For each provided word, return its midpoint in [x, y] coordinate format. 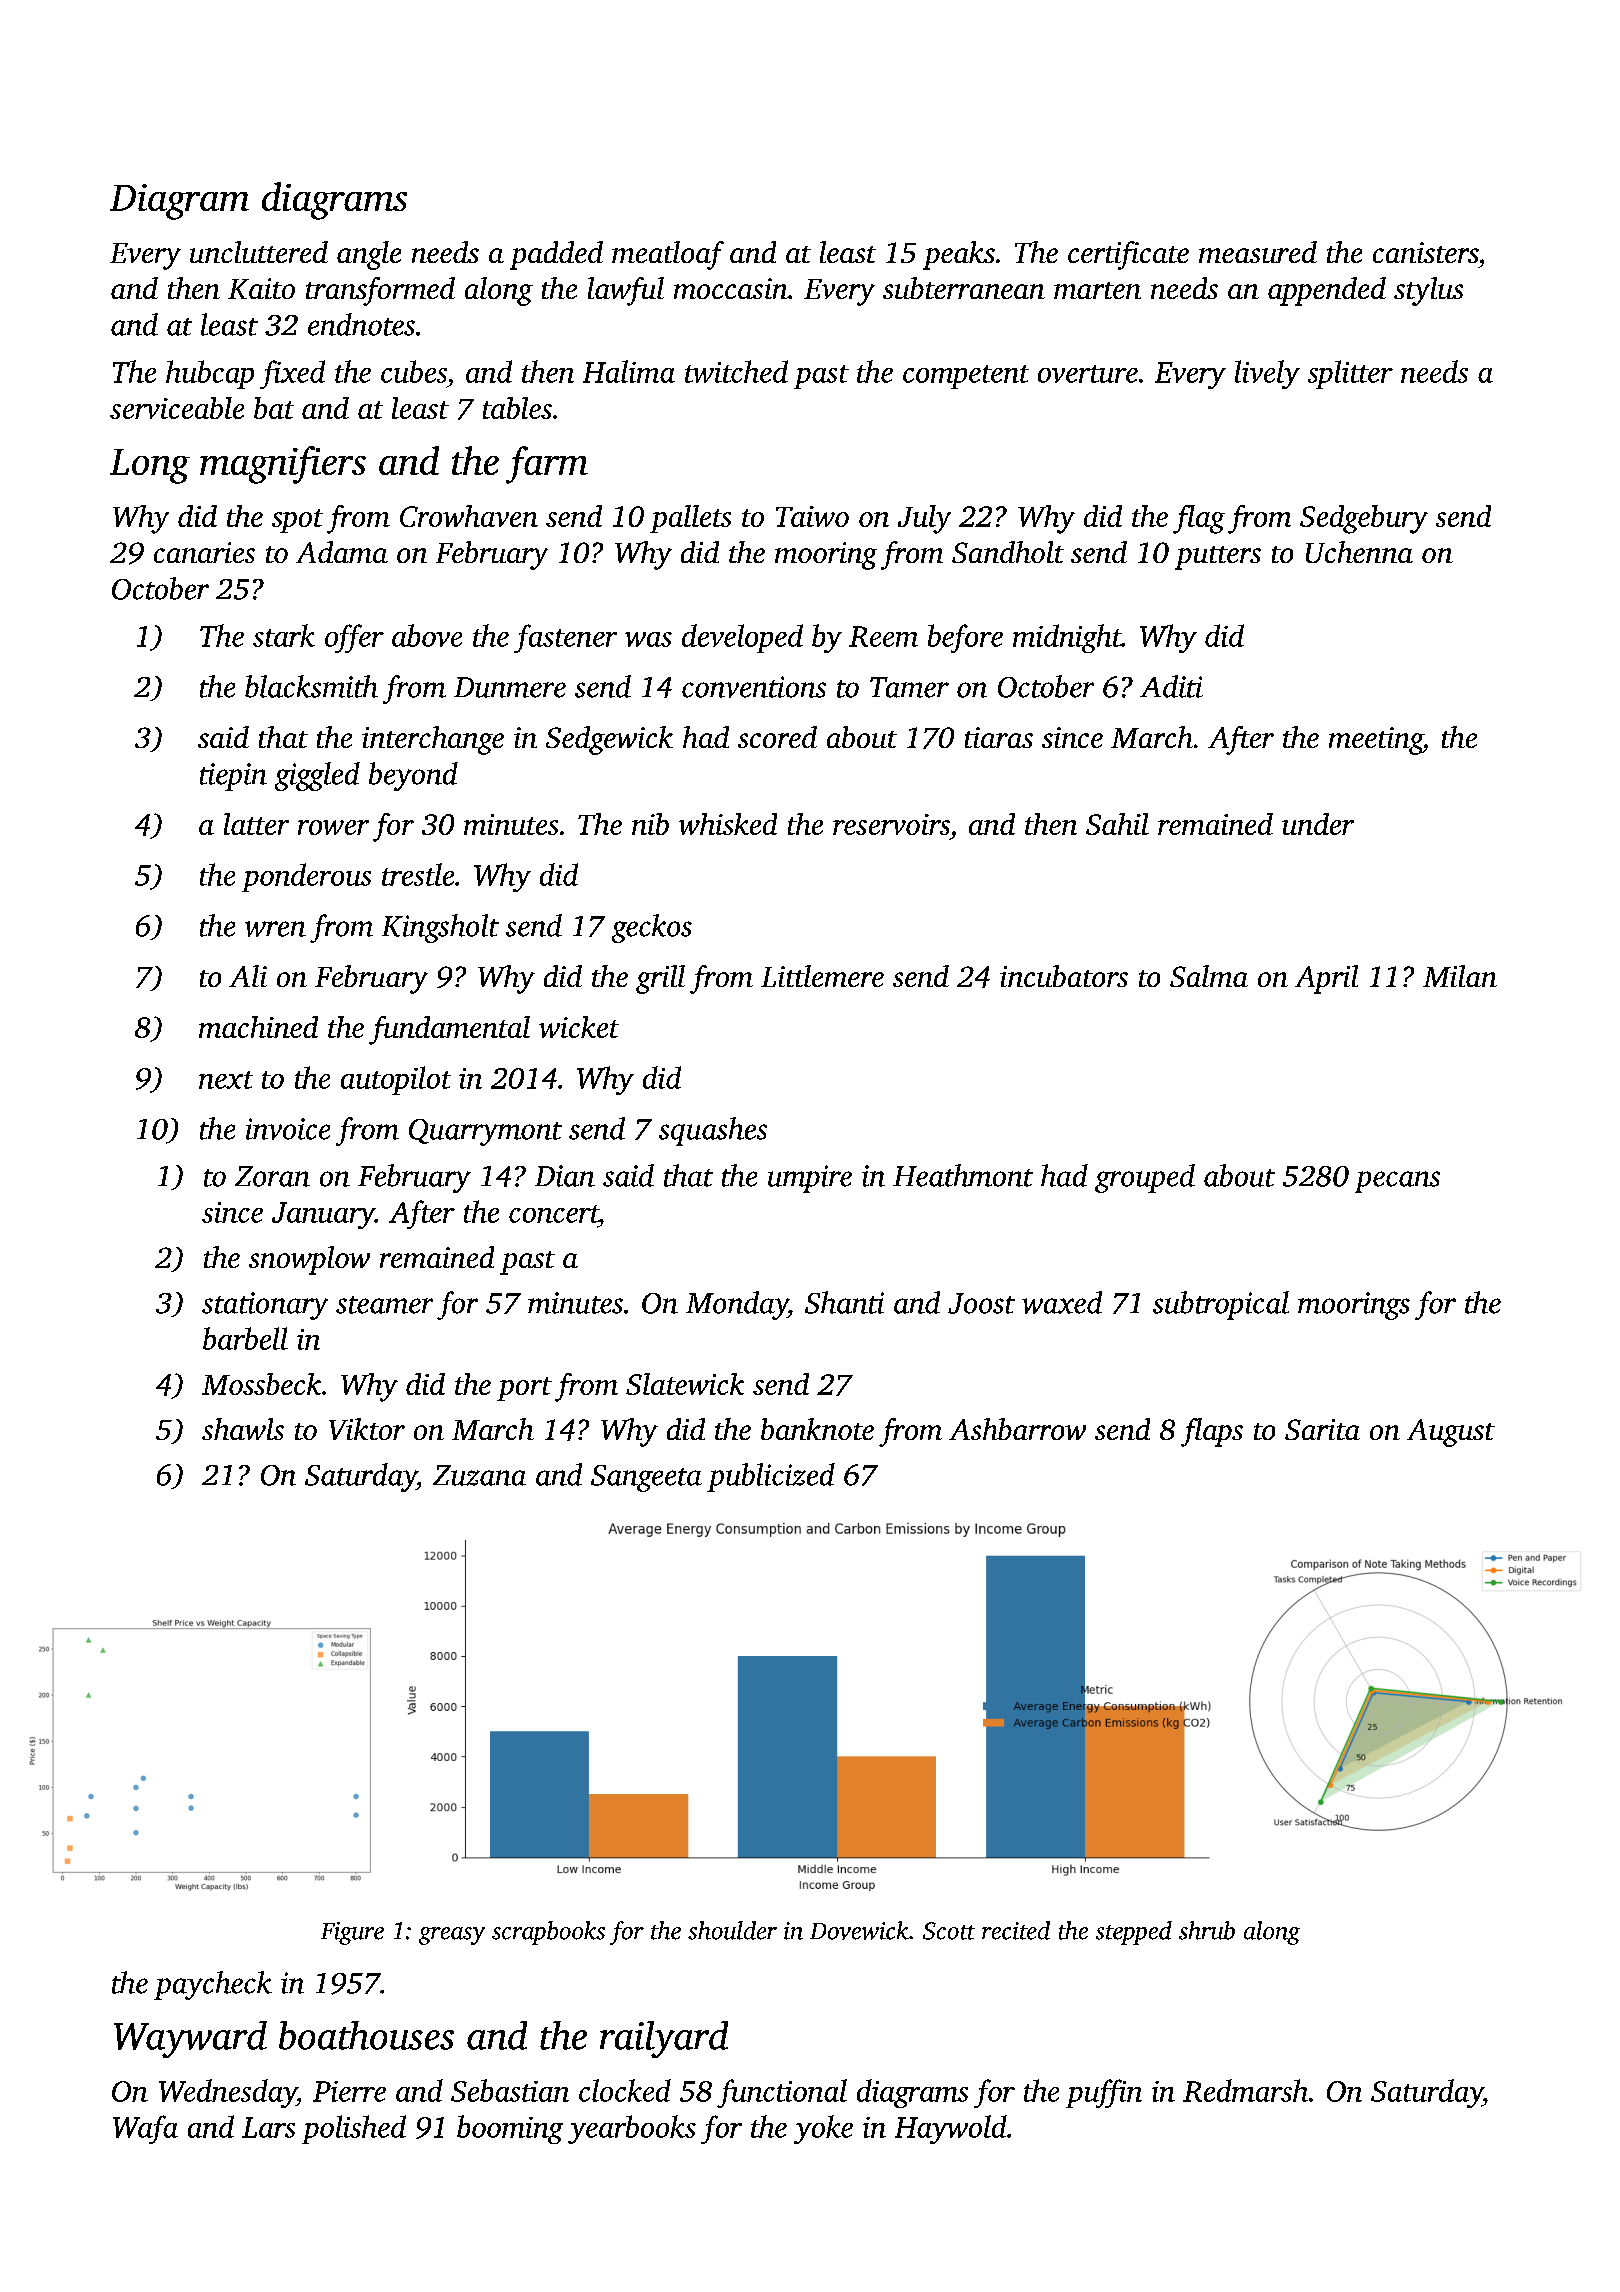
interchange [433, 740]
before [965, 638]
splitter [1350, 374]
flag [1199, 519]
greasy [452, 1936]
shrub [1207, 1930]
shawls [243, 1429]
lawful [626, 291]
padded [556, 255]
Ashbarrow [1017, 1429]
